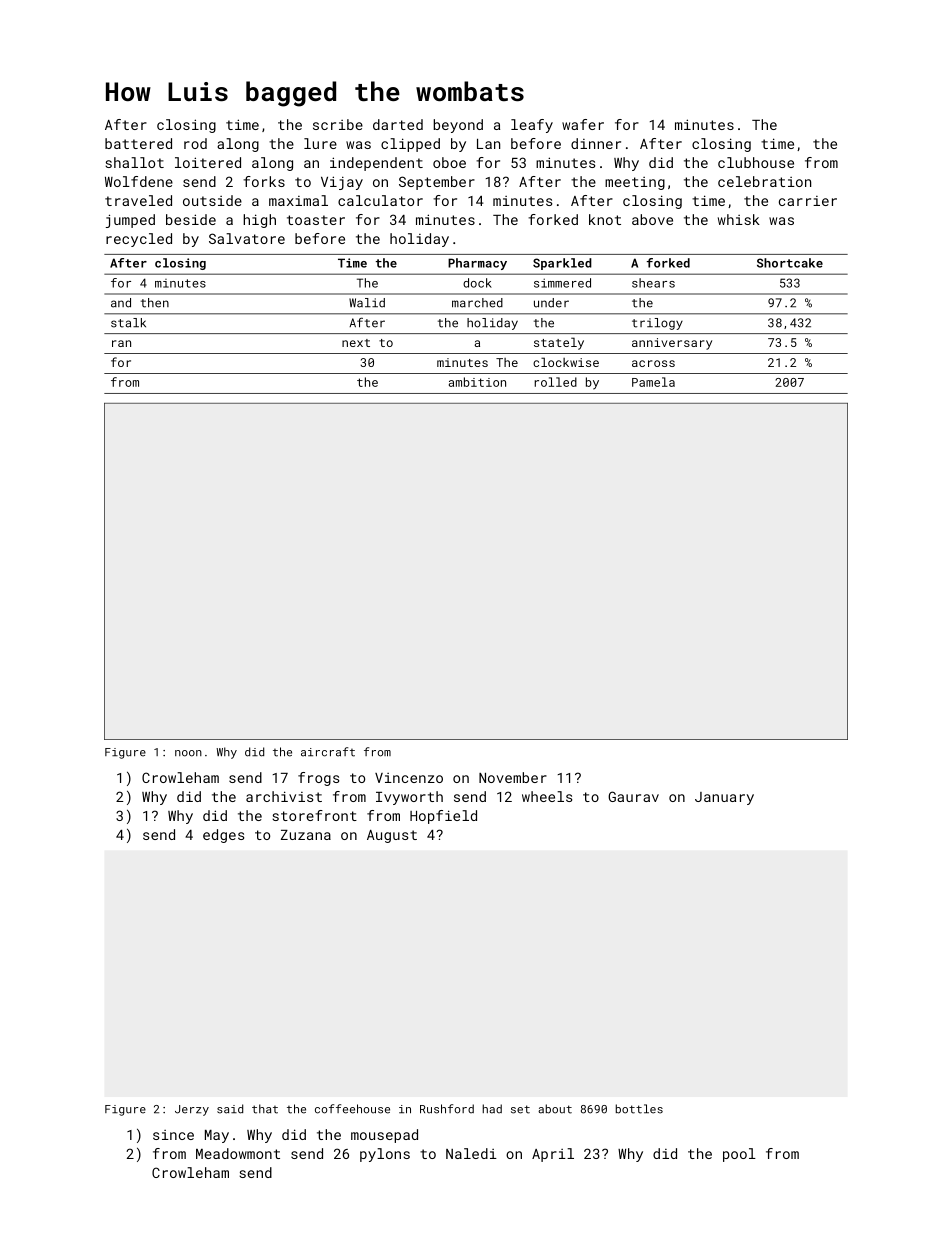 The width and height of the document is (952, 1233). I want to click on ran, so click(121, 343).
